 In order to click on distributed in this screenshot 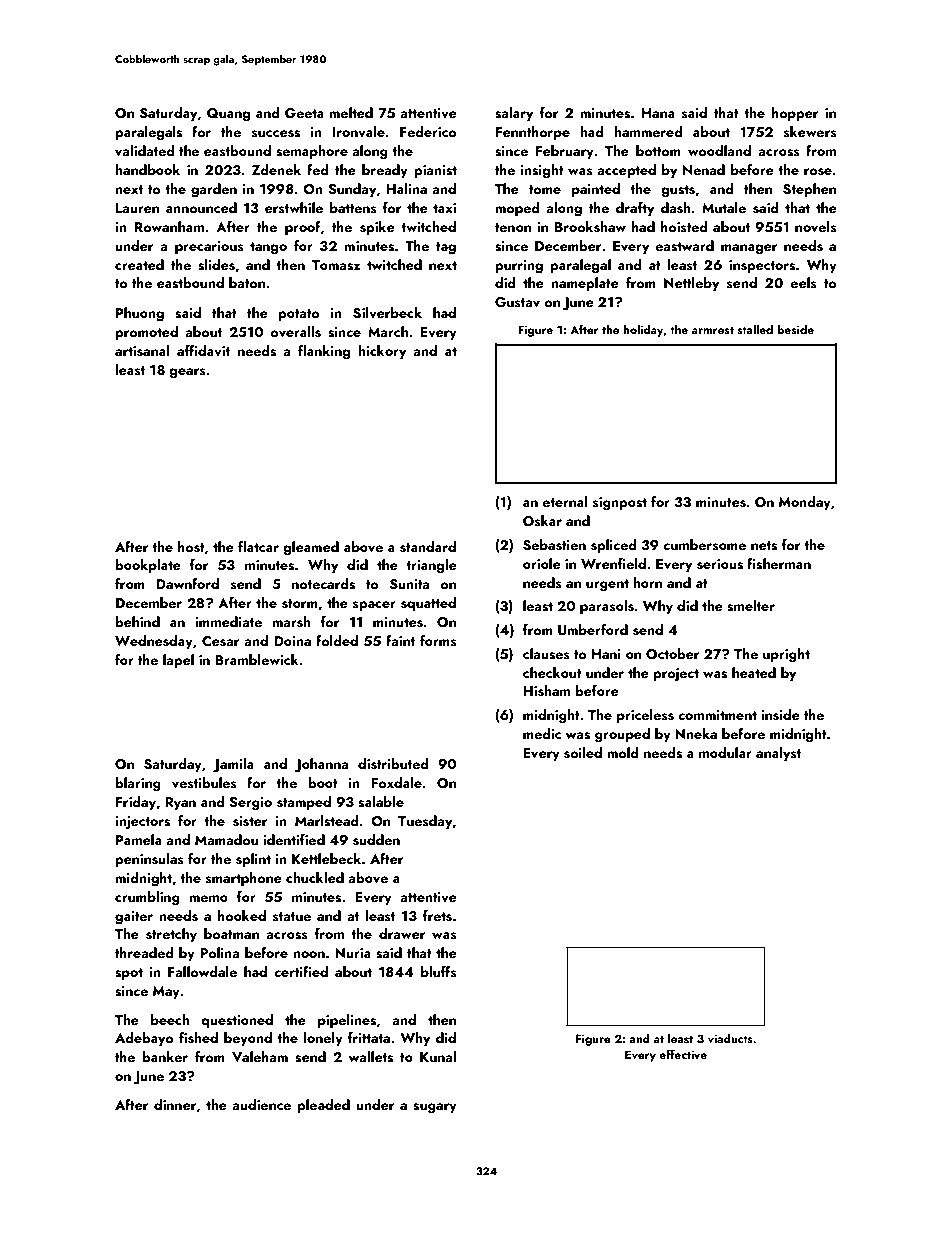, I will do `click(393, 764)`.
